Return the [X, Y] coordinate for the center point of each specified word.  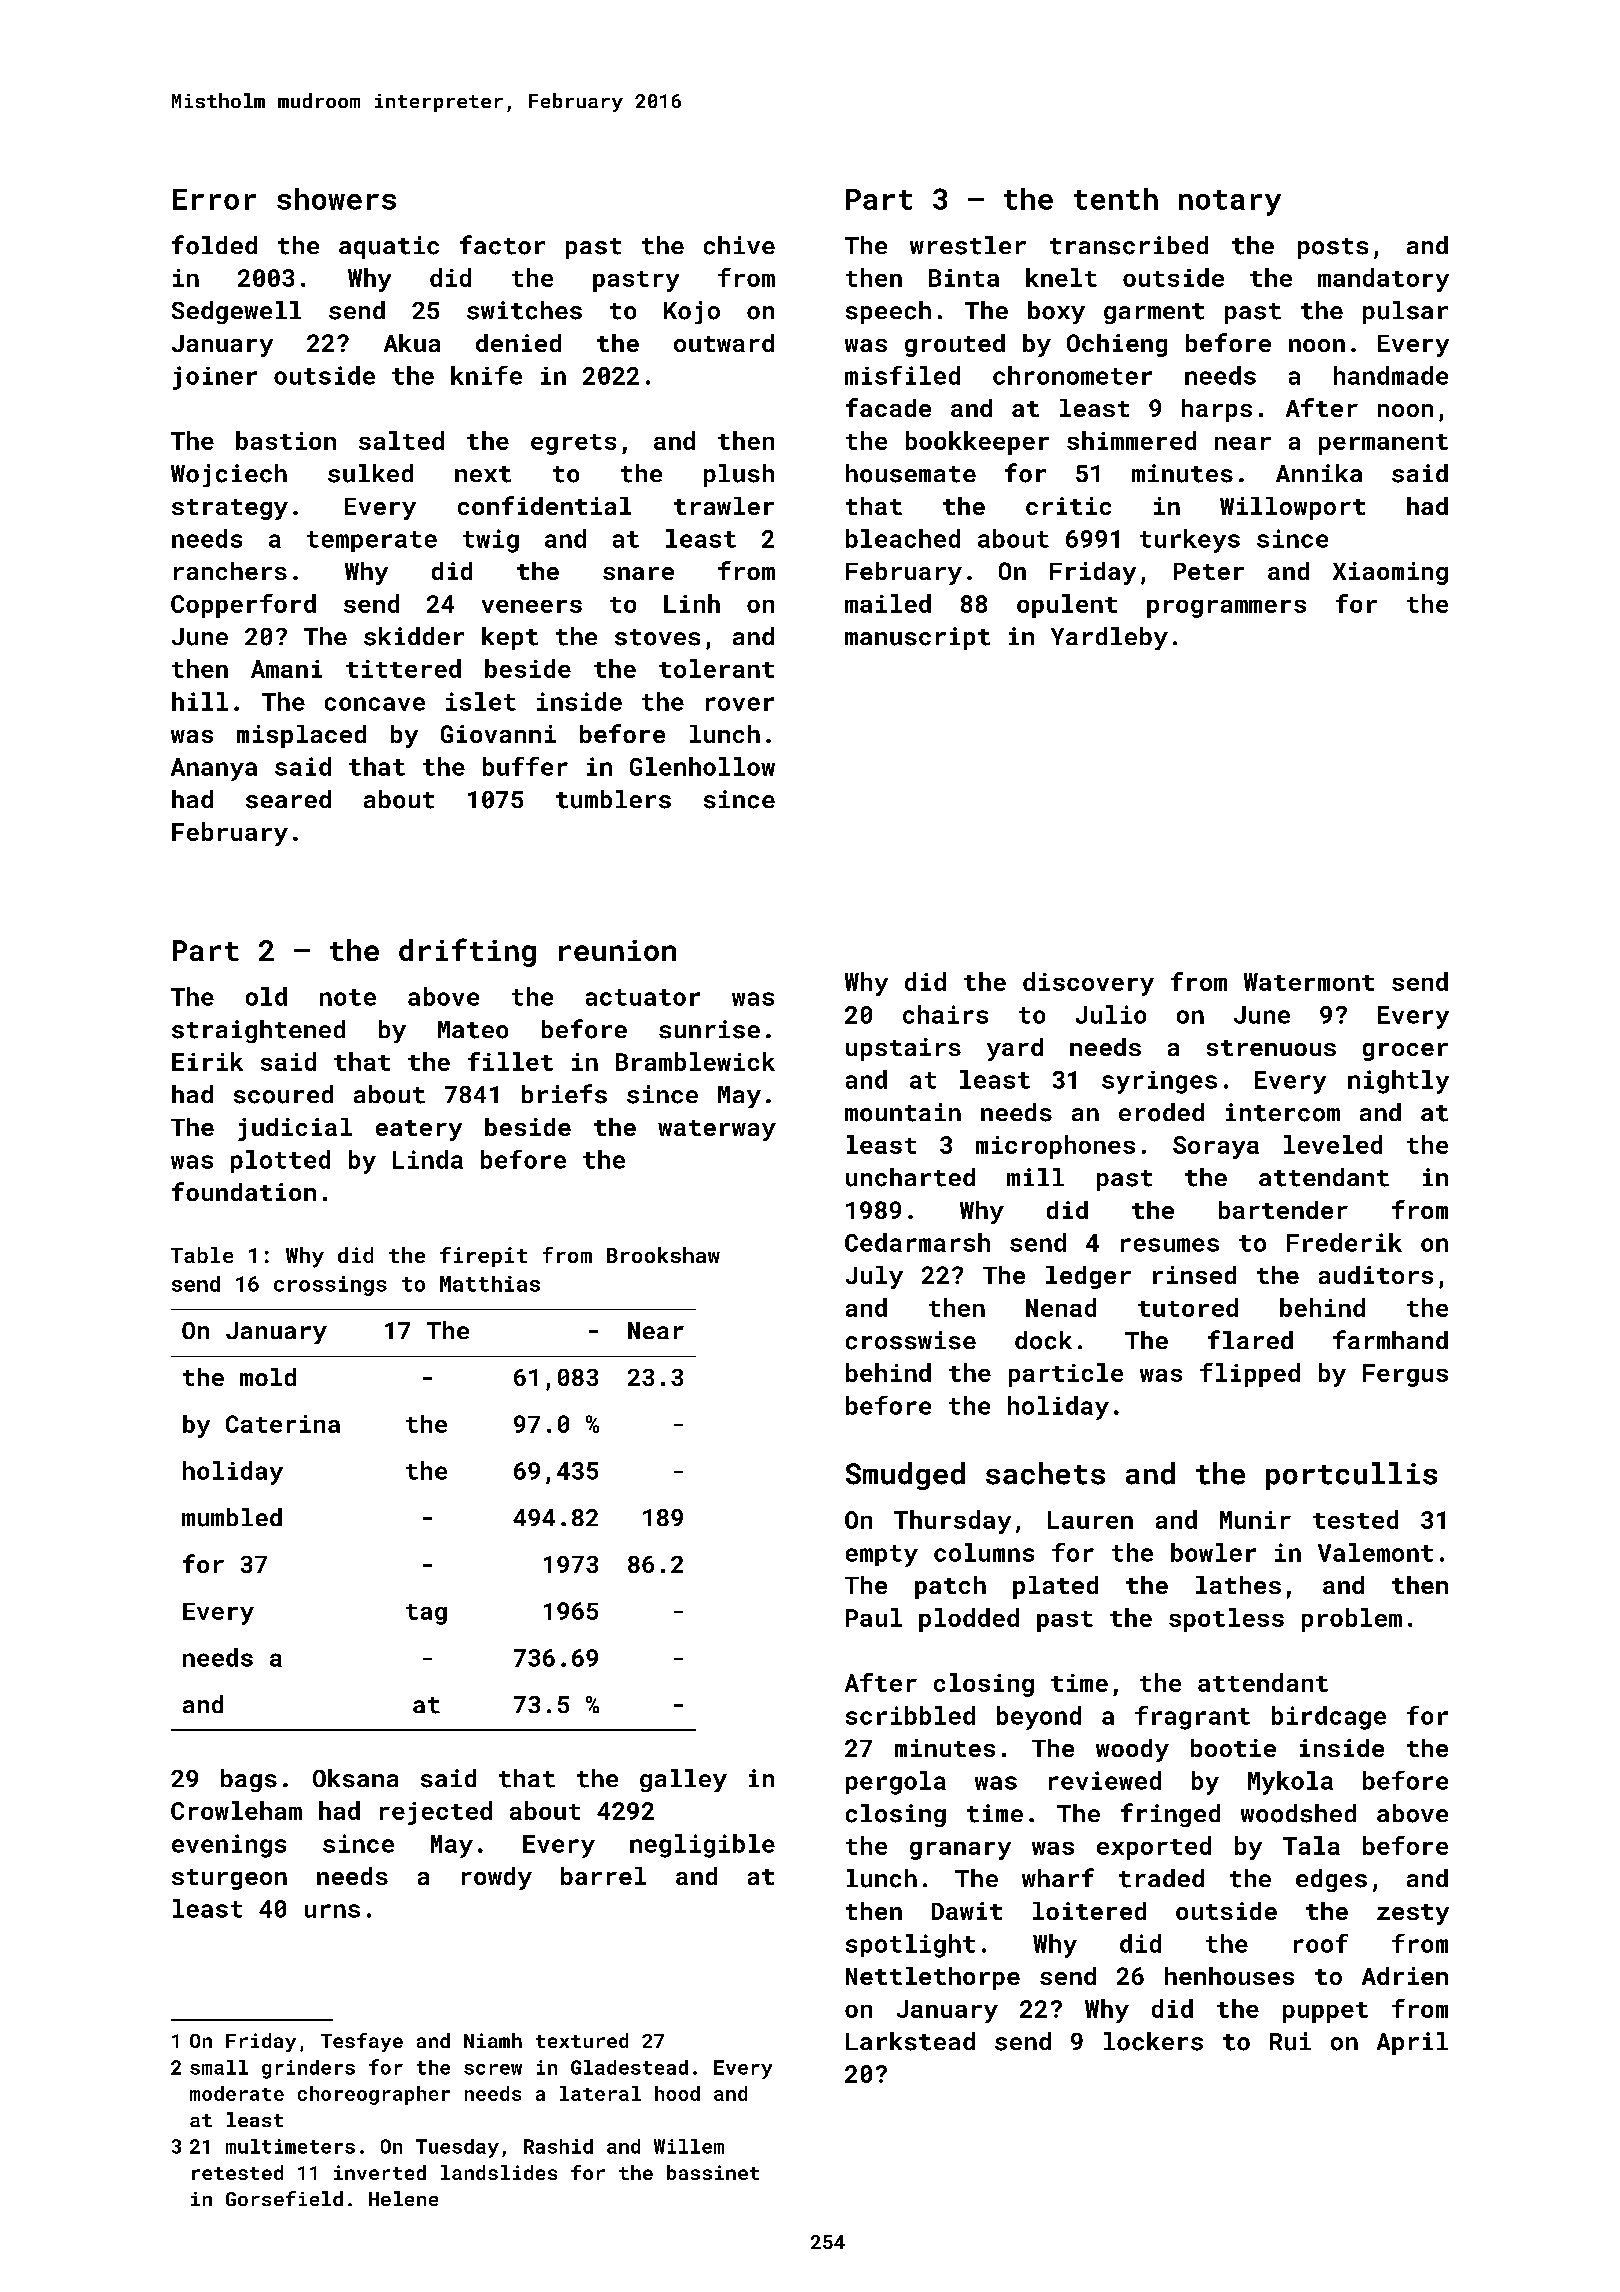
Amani [286, 669]
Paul [874, 1617]
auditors [1376, 1275]
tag [426, 1614]
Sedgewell [236, 312]
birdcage [1329, 1718]
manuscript [917, 638]
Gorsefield [284, 2198]
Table [202, 1255]
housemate [911, 473]
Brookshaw [663, 1255]
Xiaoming [1390, 573]
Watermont [1309, 982]
